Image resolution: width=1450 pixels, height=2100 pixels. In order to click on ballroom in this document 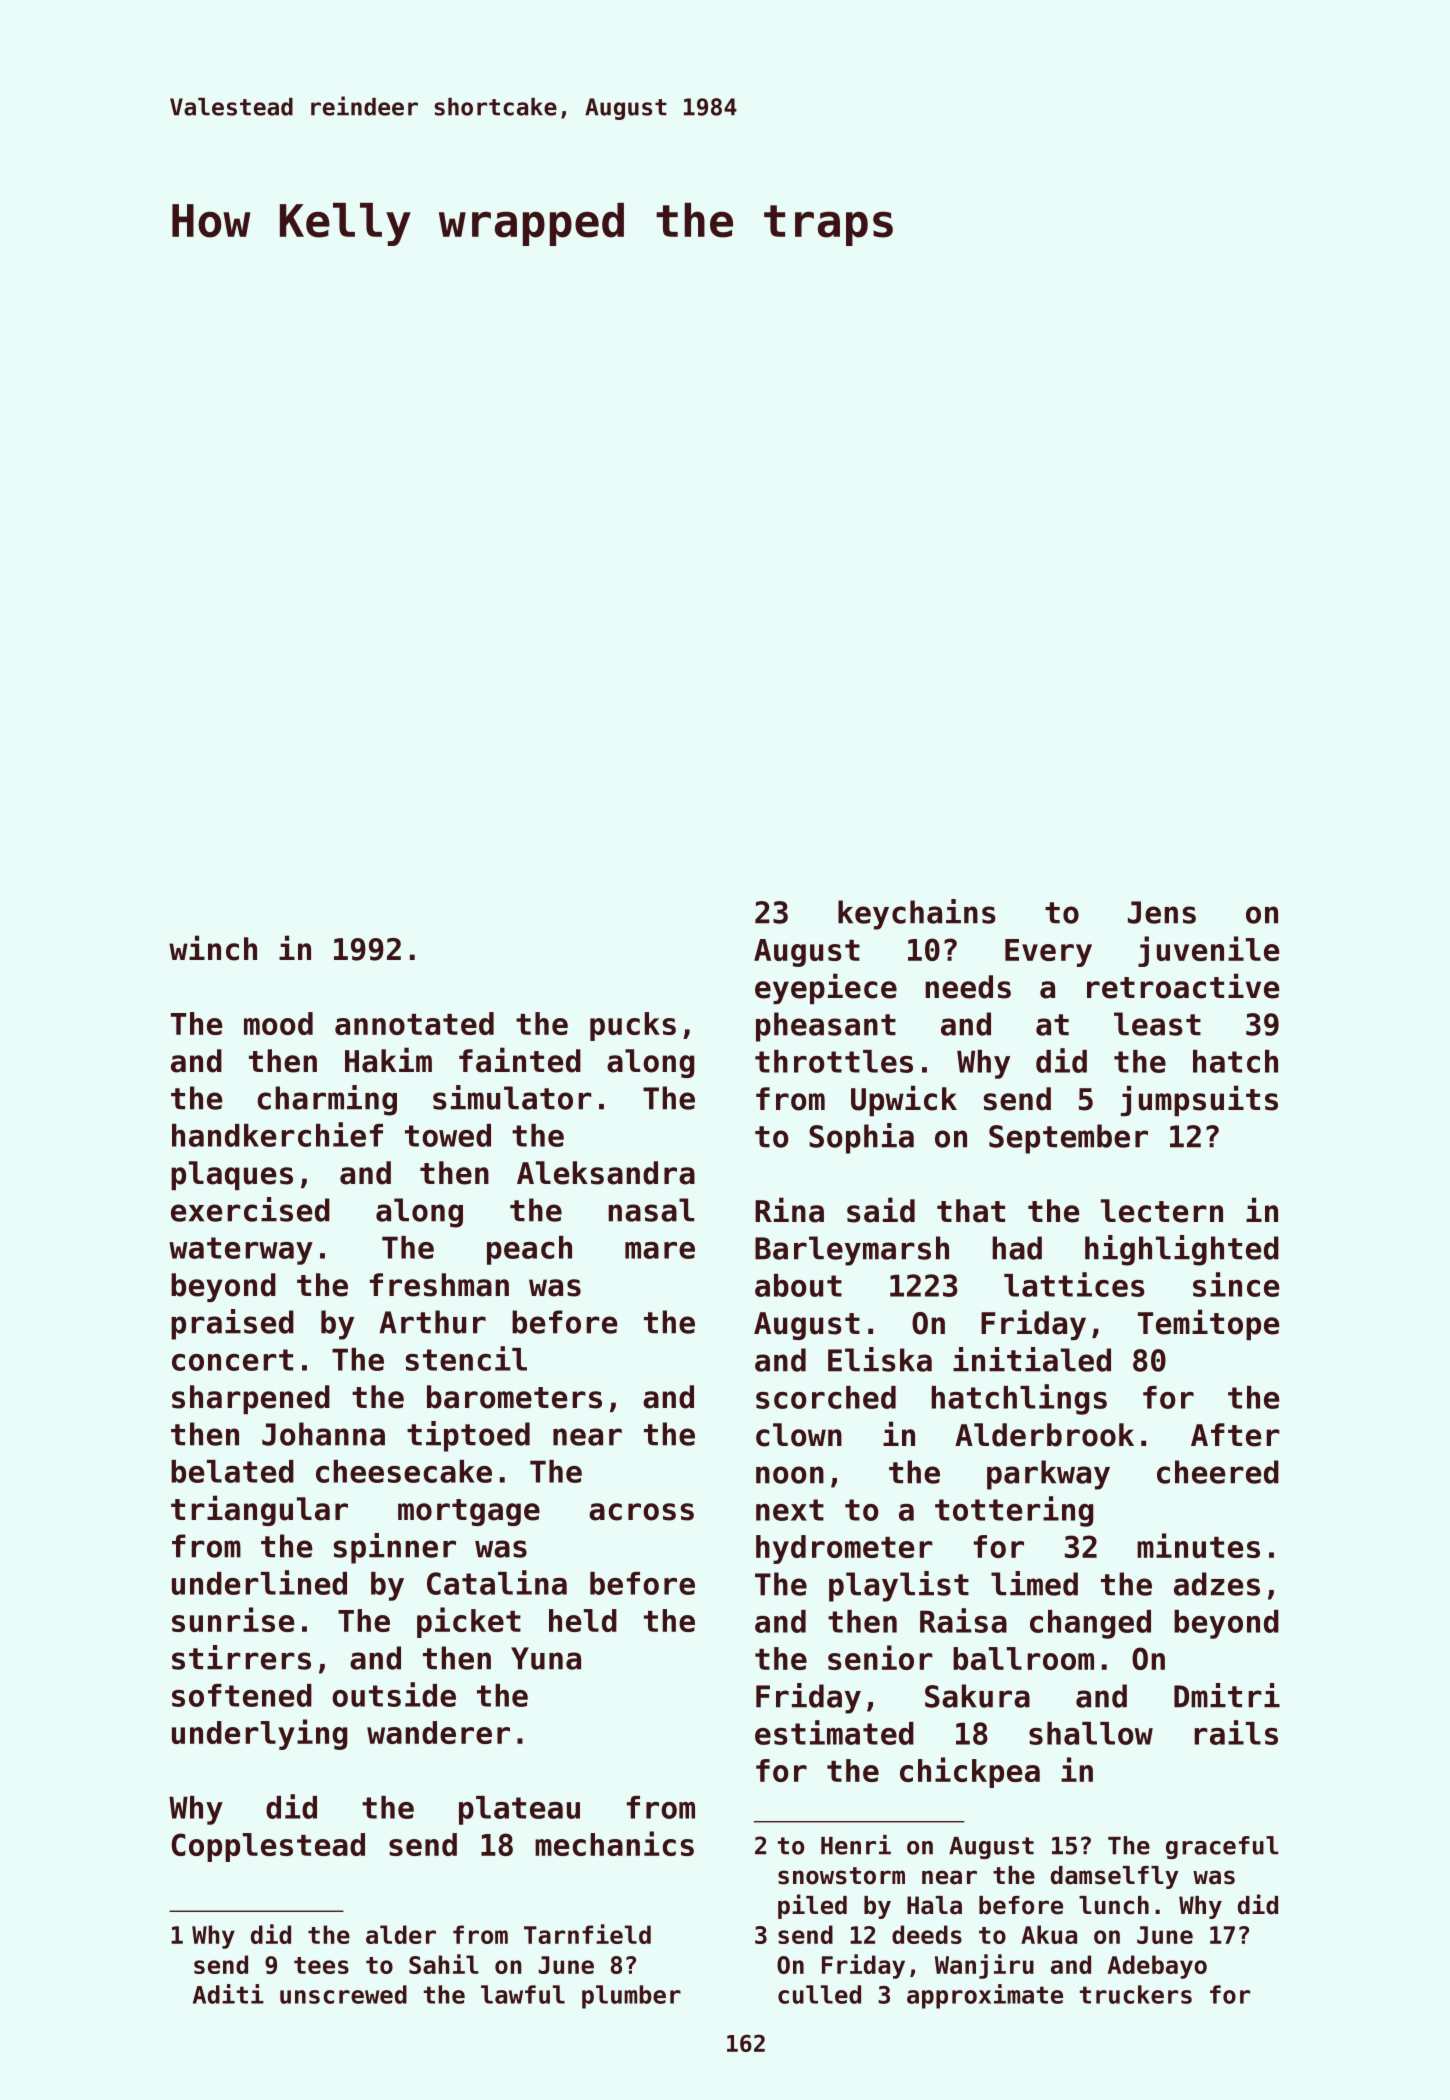, I will do `click(1023, 1658)`.
